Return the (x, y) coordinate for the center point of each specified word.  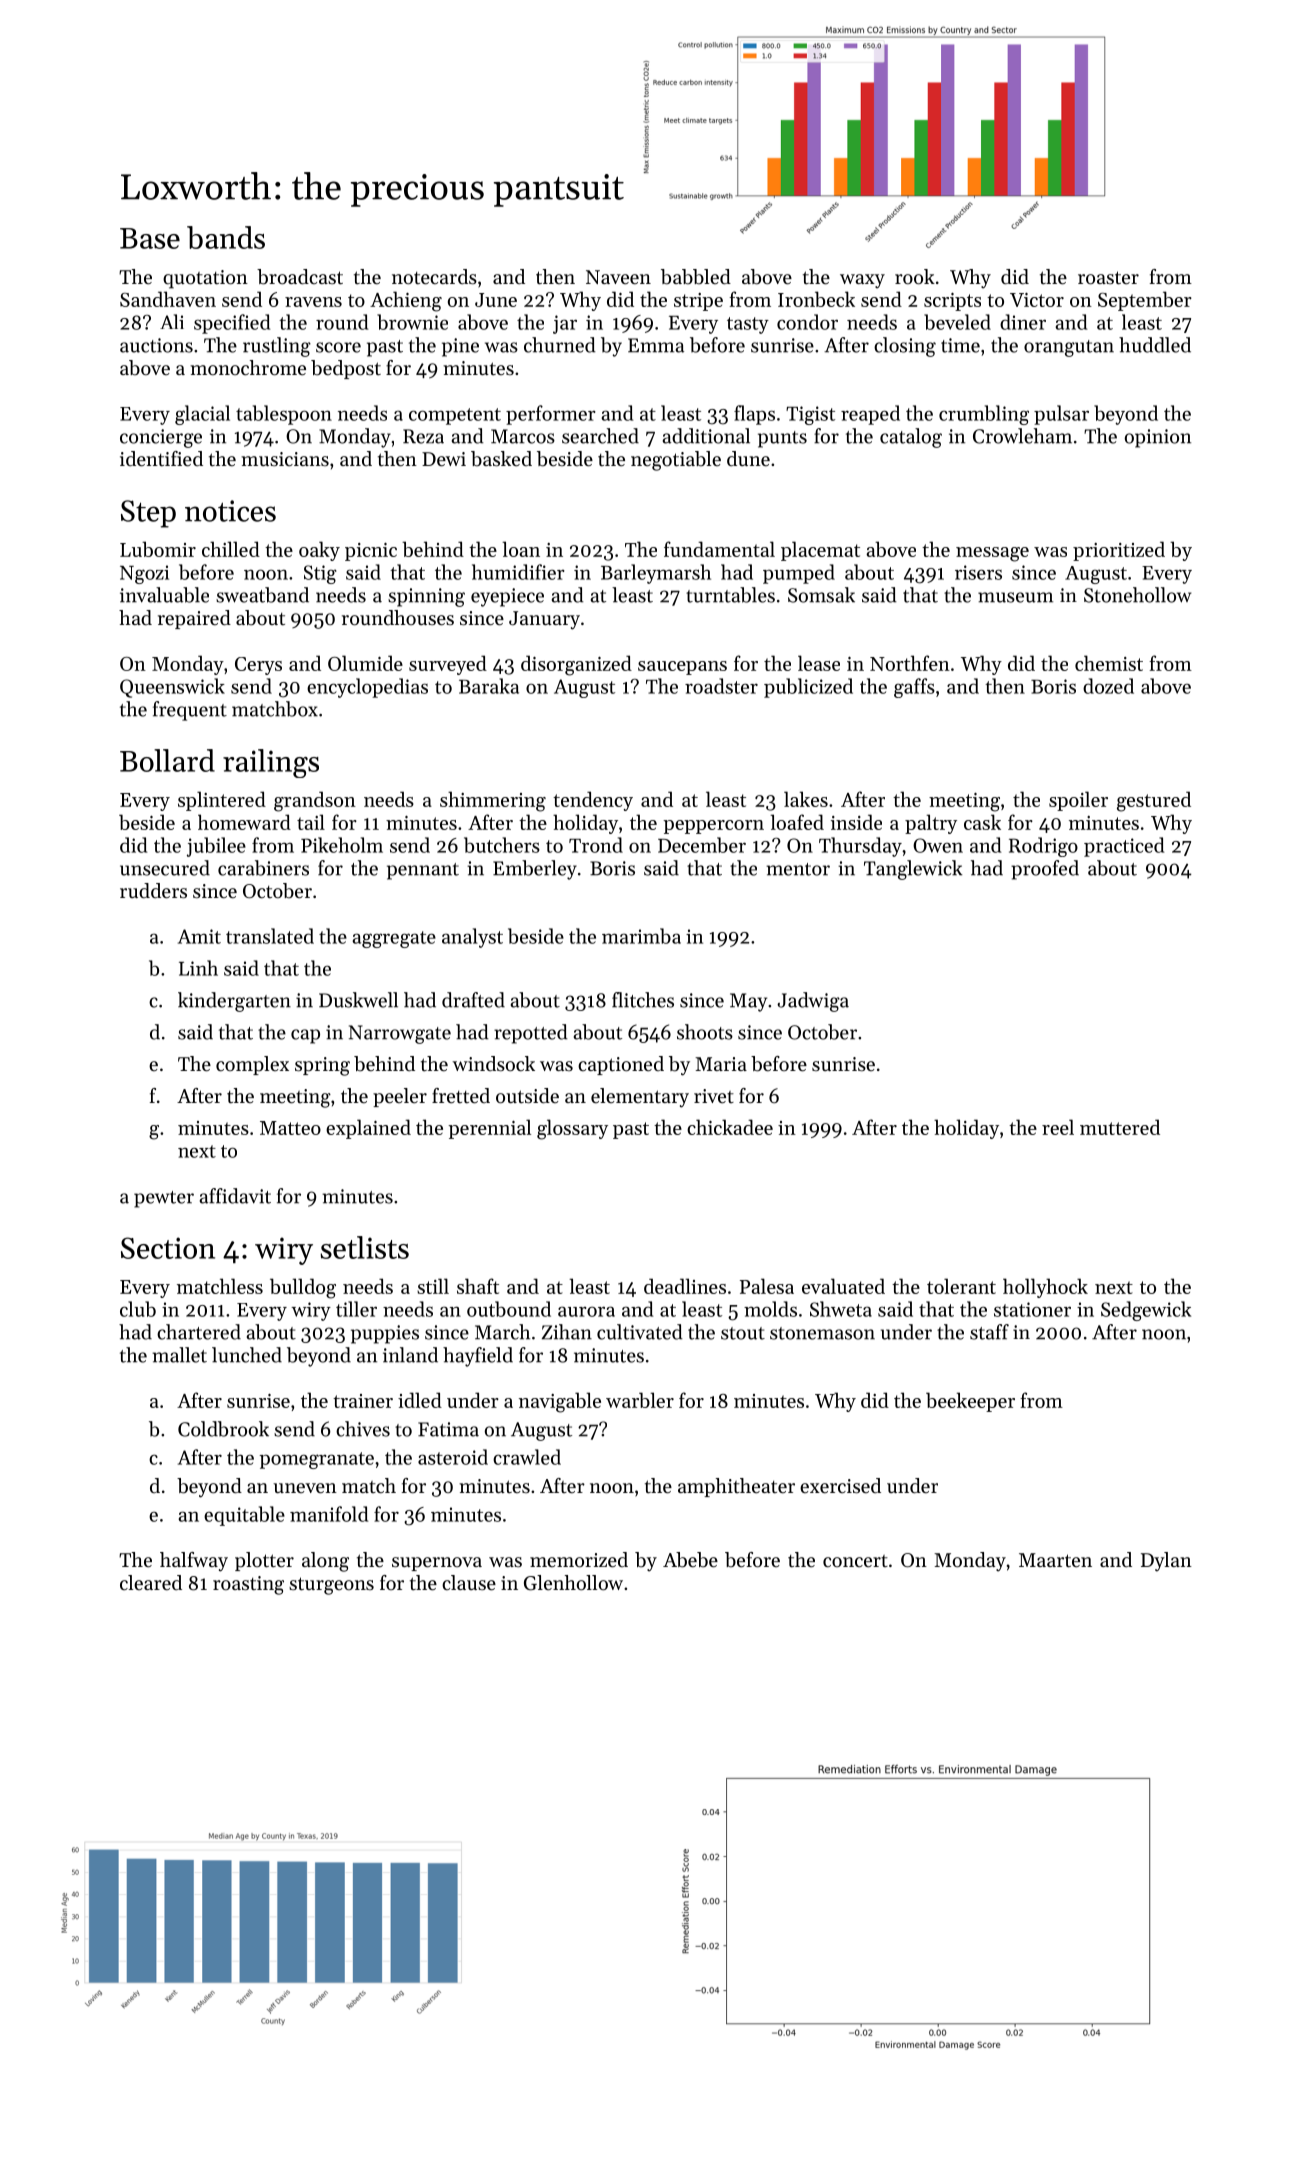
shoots (705, 1032)
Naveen (618, 277)
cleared (151, 1582)
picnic (371, 552)
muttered (1120, 1127)
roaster (1108, 278)
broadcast (300, 277)
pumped (799, 574)
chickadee (730, 1127)
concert (855, 1561)
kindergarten (234, 1002)
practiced (1124, 847)
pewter (164, 1199)
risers (978, 572)
